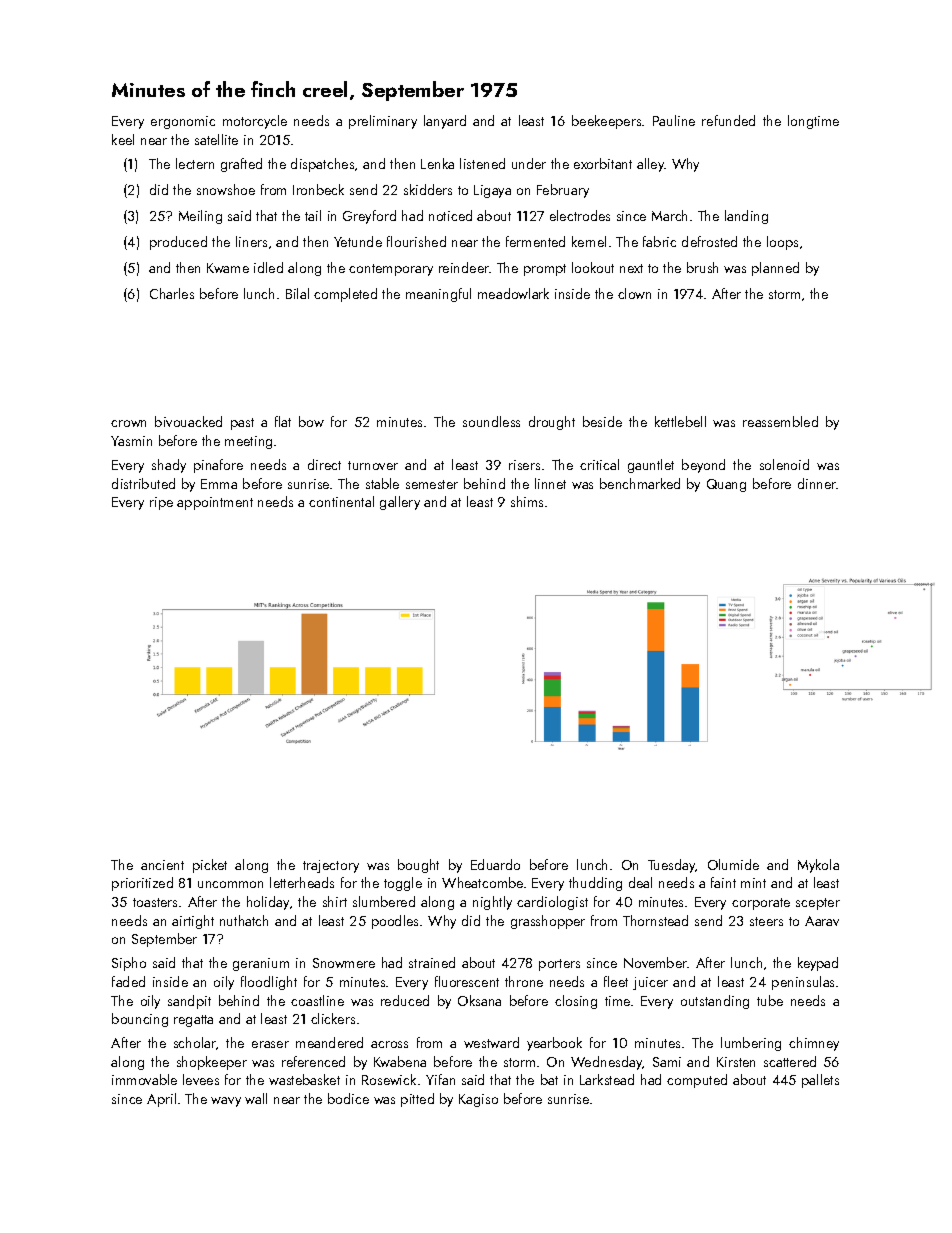  Describe the element at coordinates (482, 882) in the screenshot. I see `Wheatcombe` at that location.
